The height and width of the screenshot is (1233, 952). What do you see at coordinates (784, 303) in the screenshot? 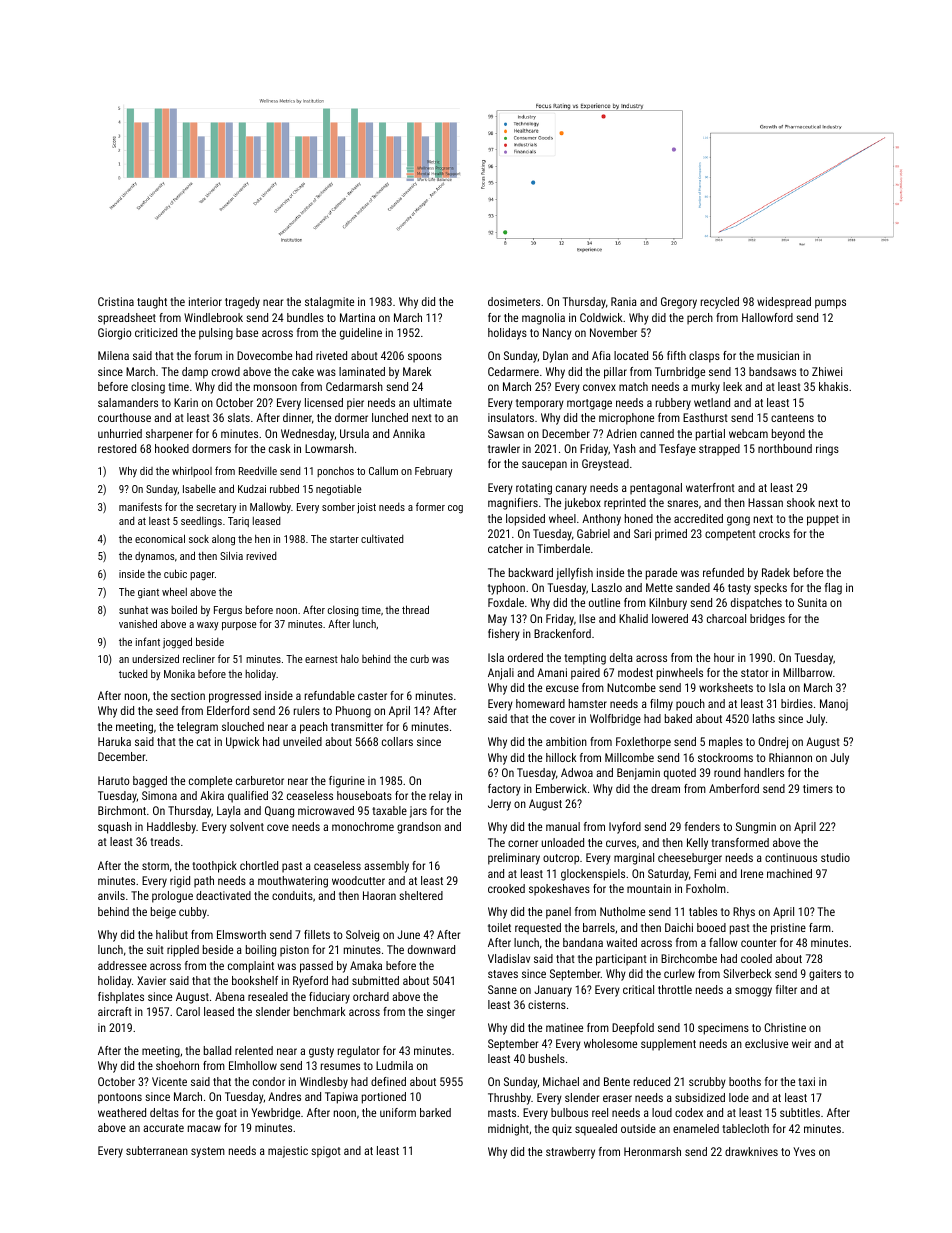
I see `widespread` at bounding box center [784, 303].
